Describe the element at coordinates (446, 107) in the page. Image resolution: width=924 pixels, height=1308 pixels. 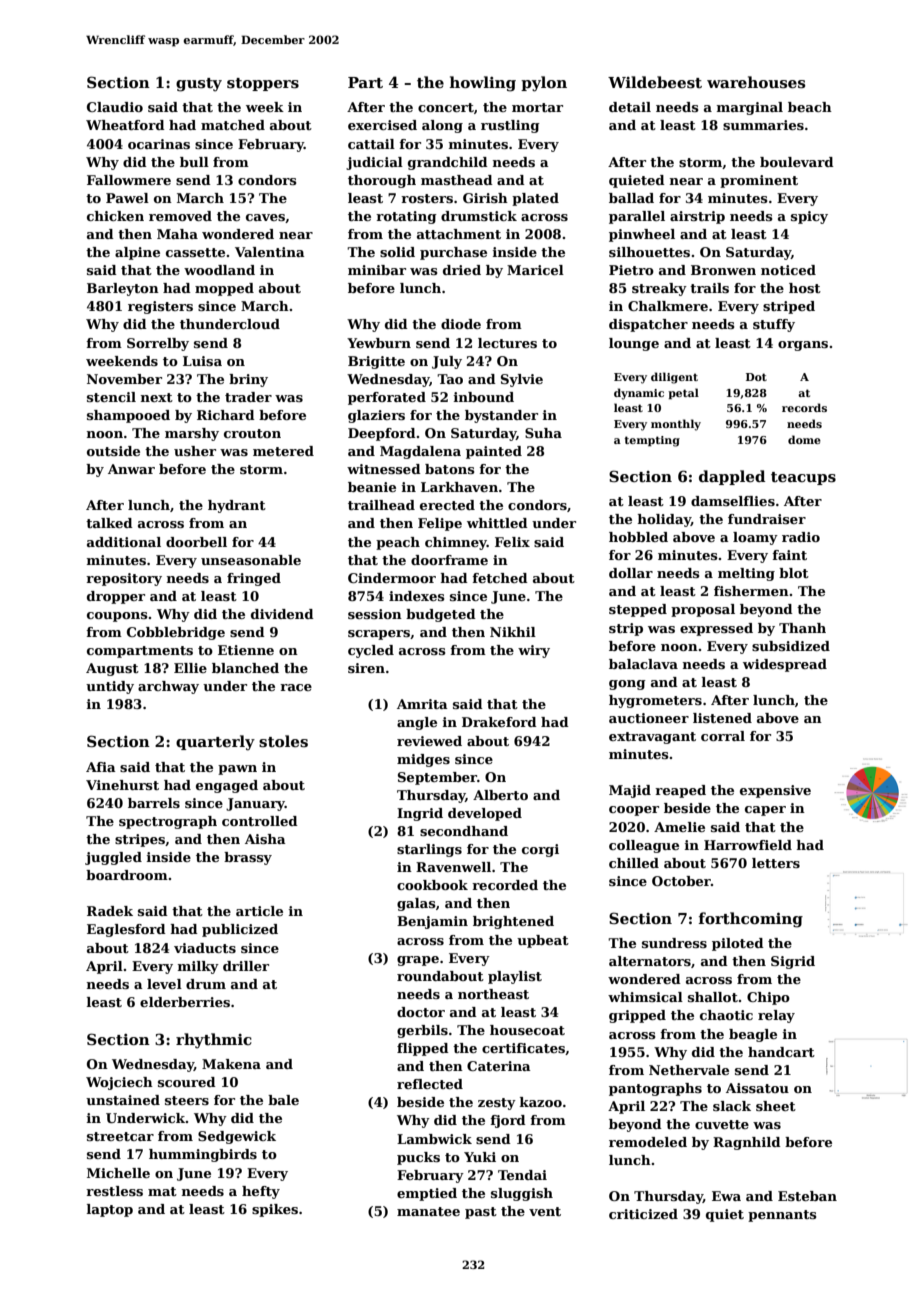
I see `concert` at that location.
